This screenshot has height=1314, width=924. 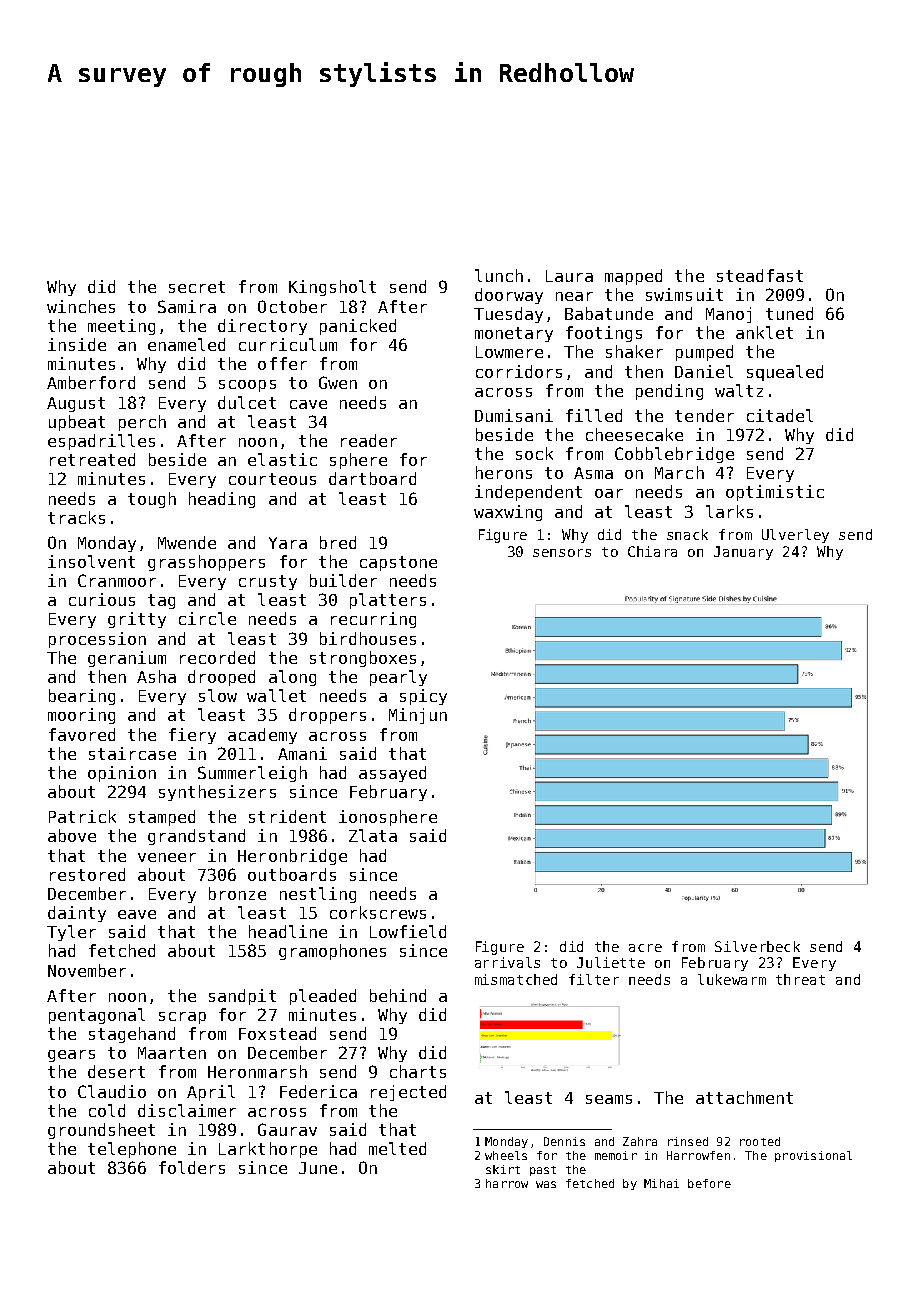 What do you see at coordinates (645, 948) in the screenshot?
I see `acre` at bounding box center [645, 948].
